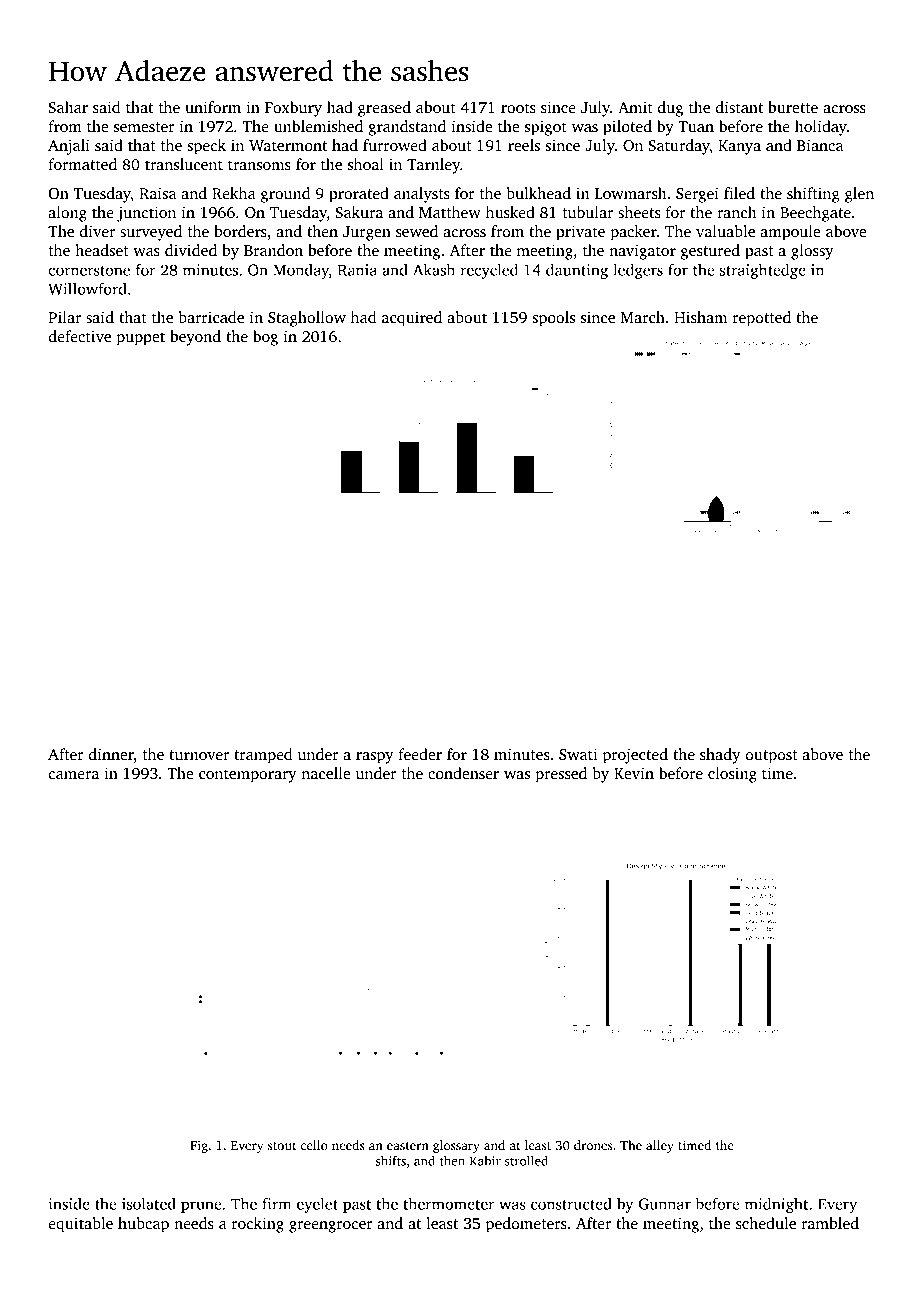  I want to click on repotted, so click(762, 319).
